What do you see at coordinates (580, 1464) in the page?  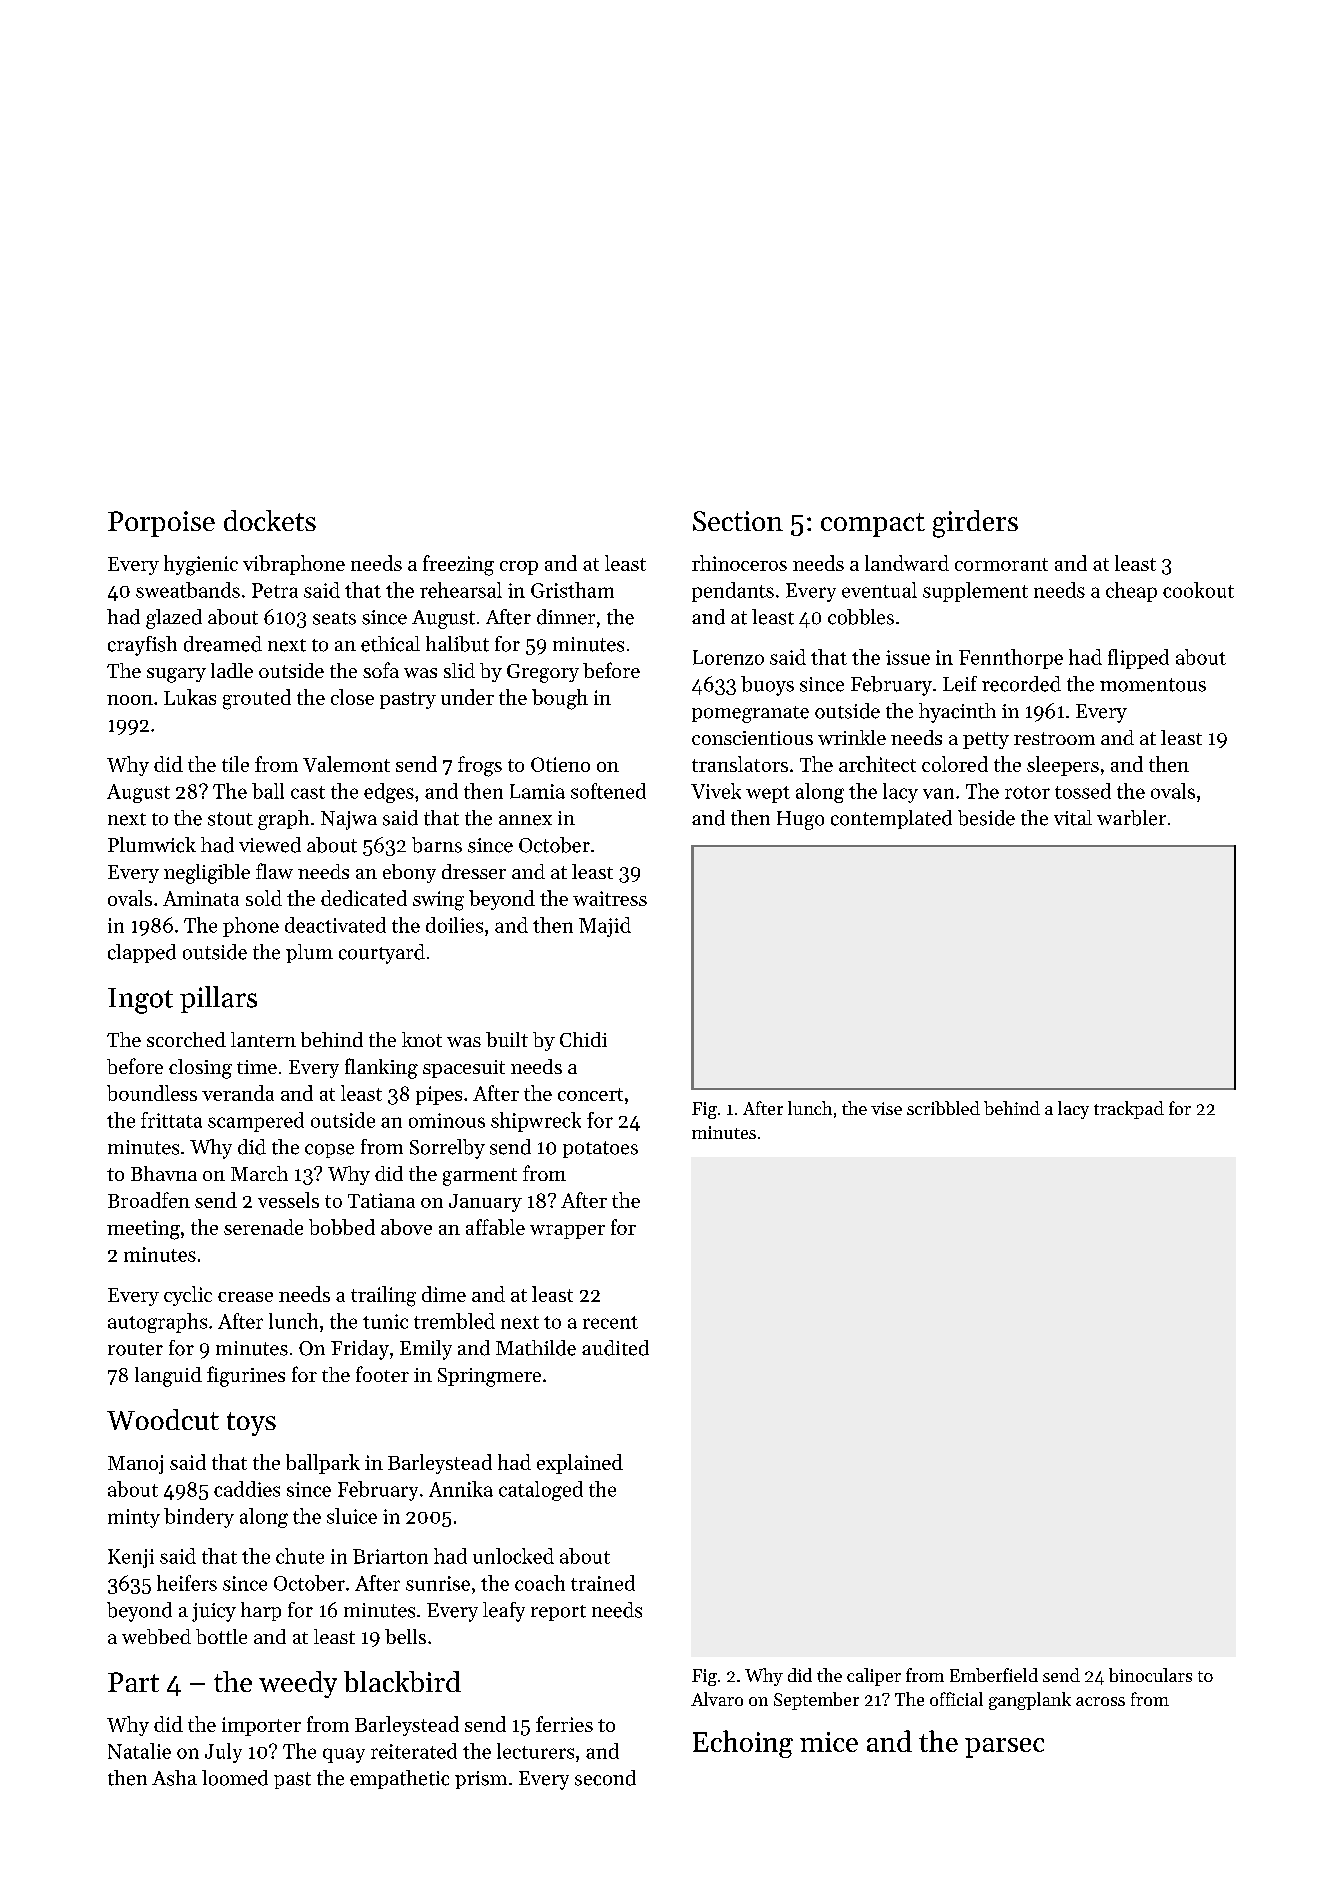 I see `explained` at bounding box center [580, 1464].
